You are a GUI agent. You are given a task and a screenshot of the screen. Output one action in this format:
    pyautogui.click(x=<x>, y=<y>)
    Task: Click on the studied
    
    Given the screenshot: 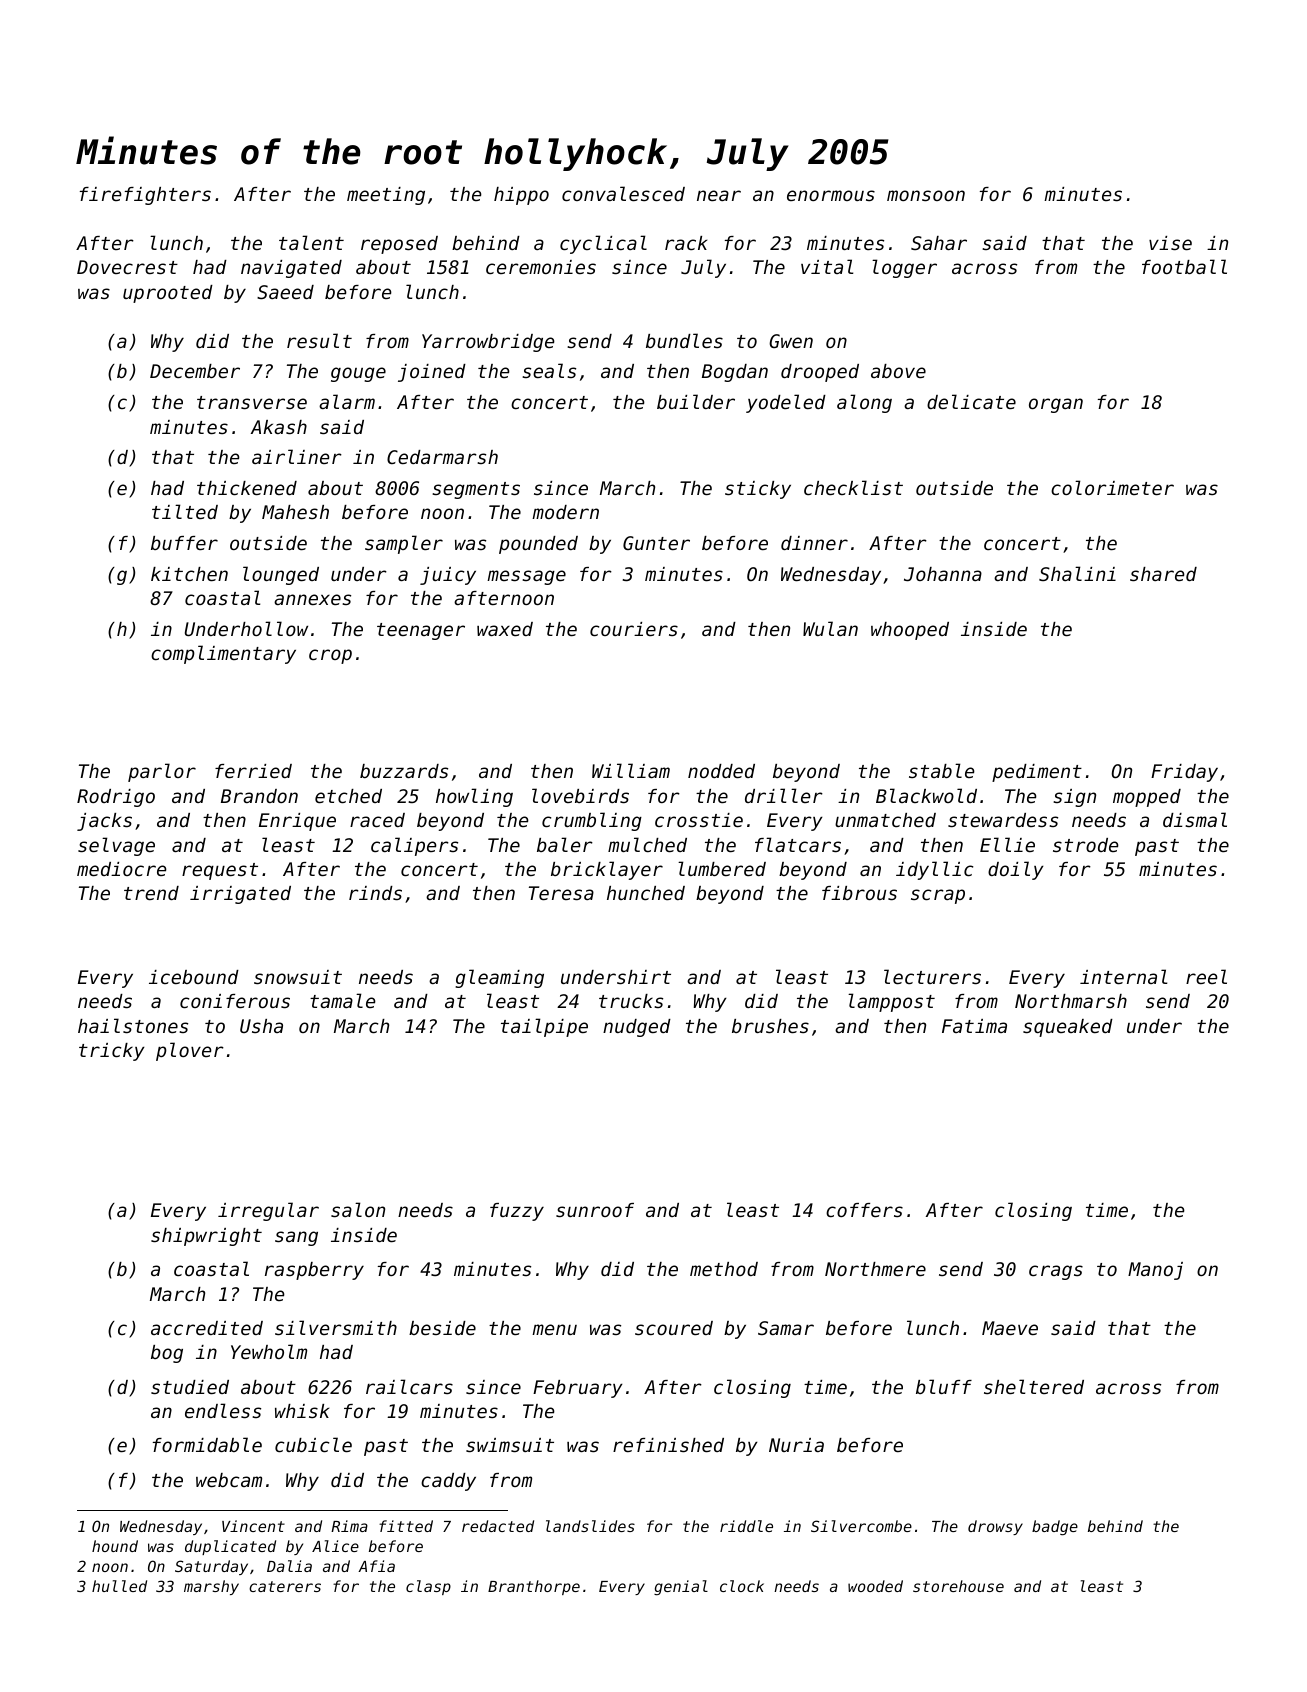 What is the action you would take?
    pyautogui.click(x=190, y=1387)
